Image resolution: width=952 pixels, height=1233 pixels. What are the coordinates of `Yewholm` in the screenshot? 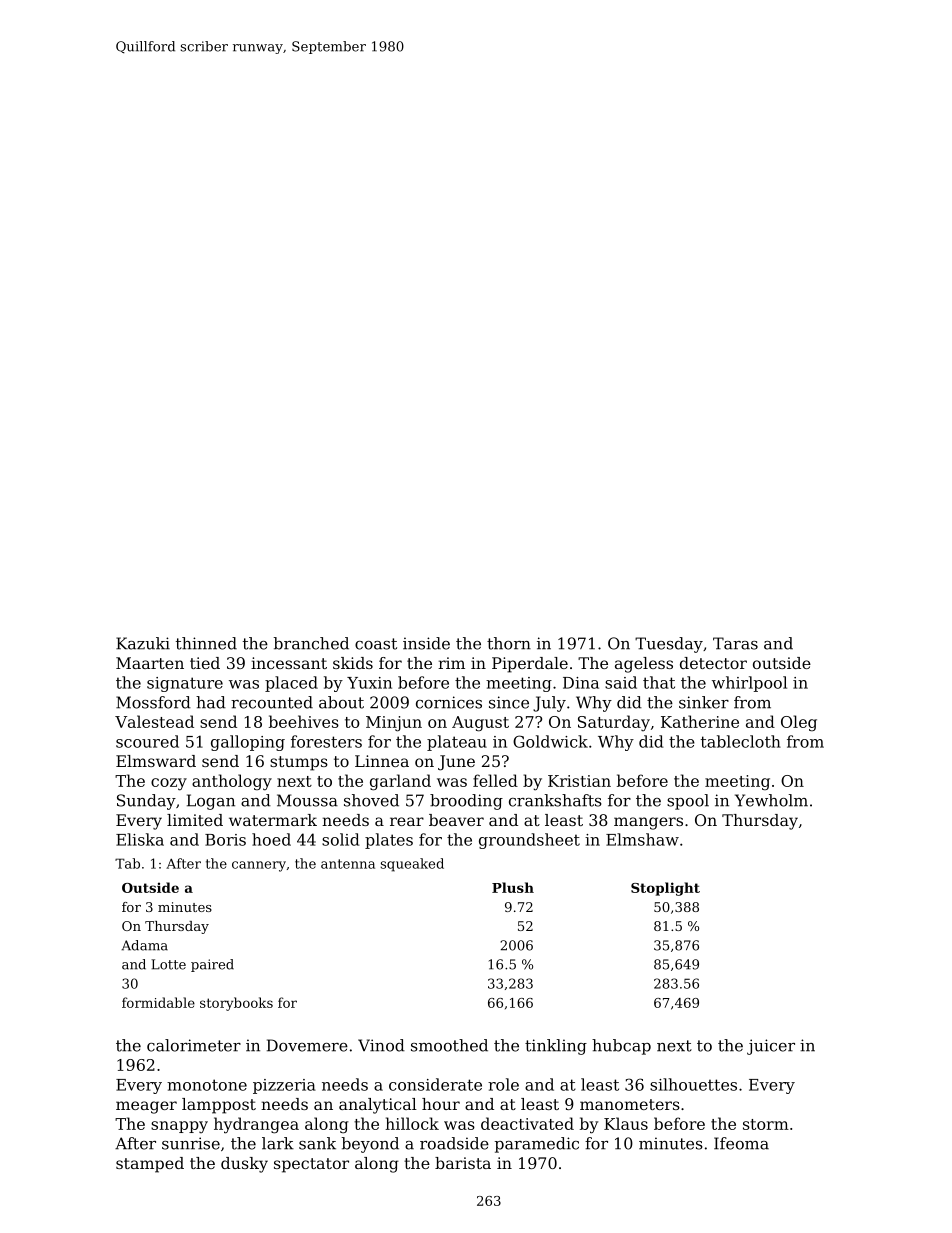 It's located at (771, 800).
